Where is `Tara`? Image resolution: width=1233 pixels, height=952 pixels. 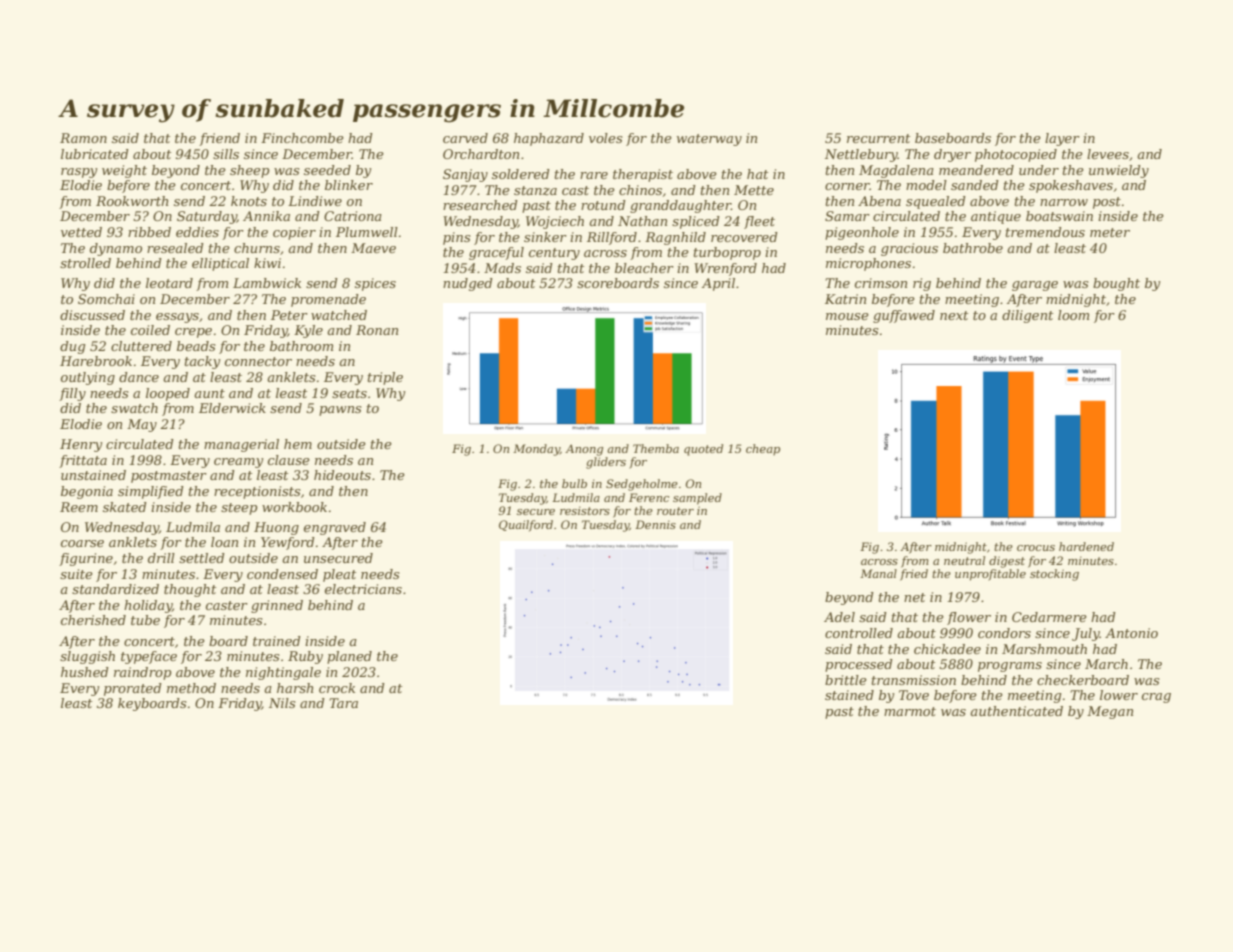 Tara is located at coordinates (343, 703).
